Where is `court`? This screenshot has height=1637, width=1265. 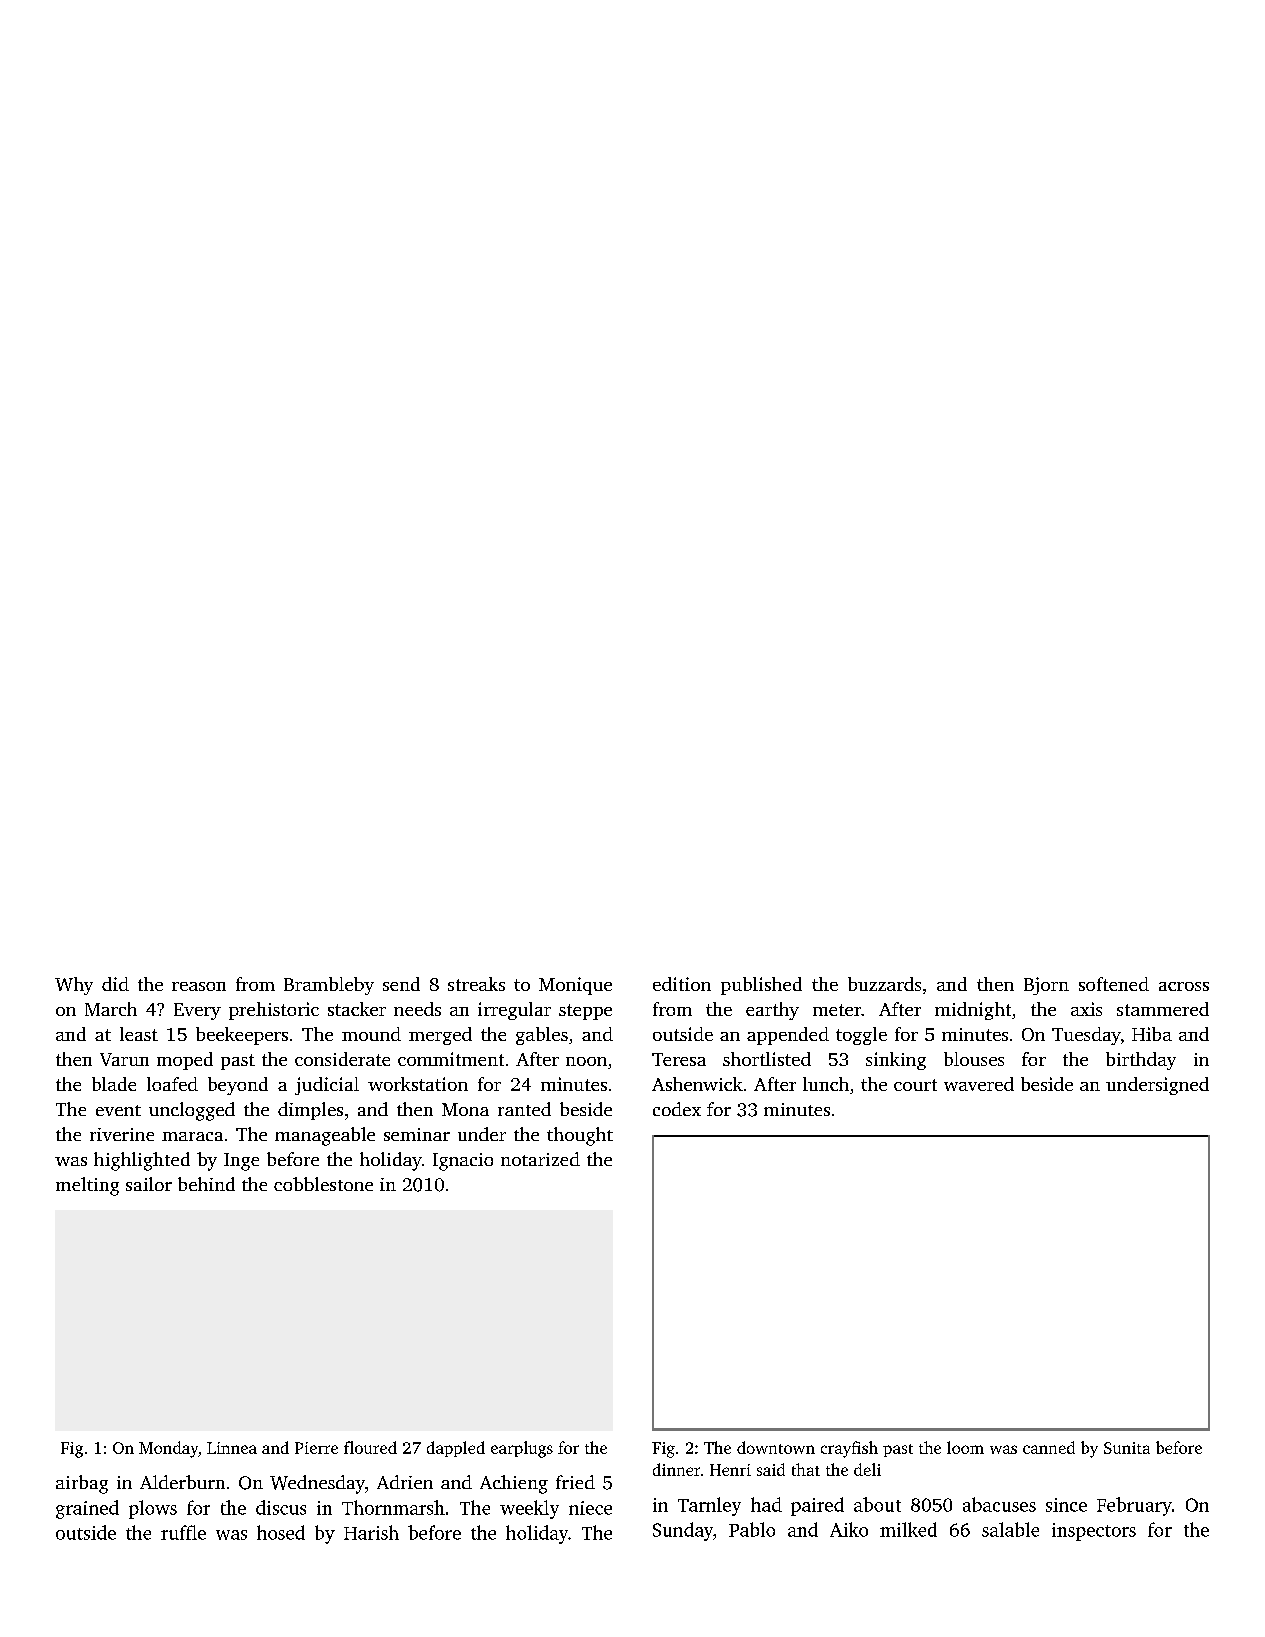
court is located at coordinates (915, 1085).
